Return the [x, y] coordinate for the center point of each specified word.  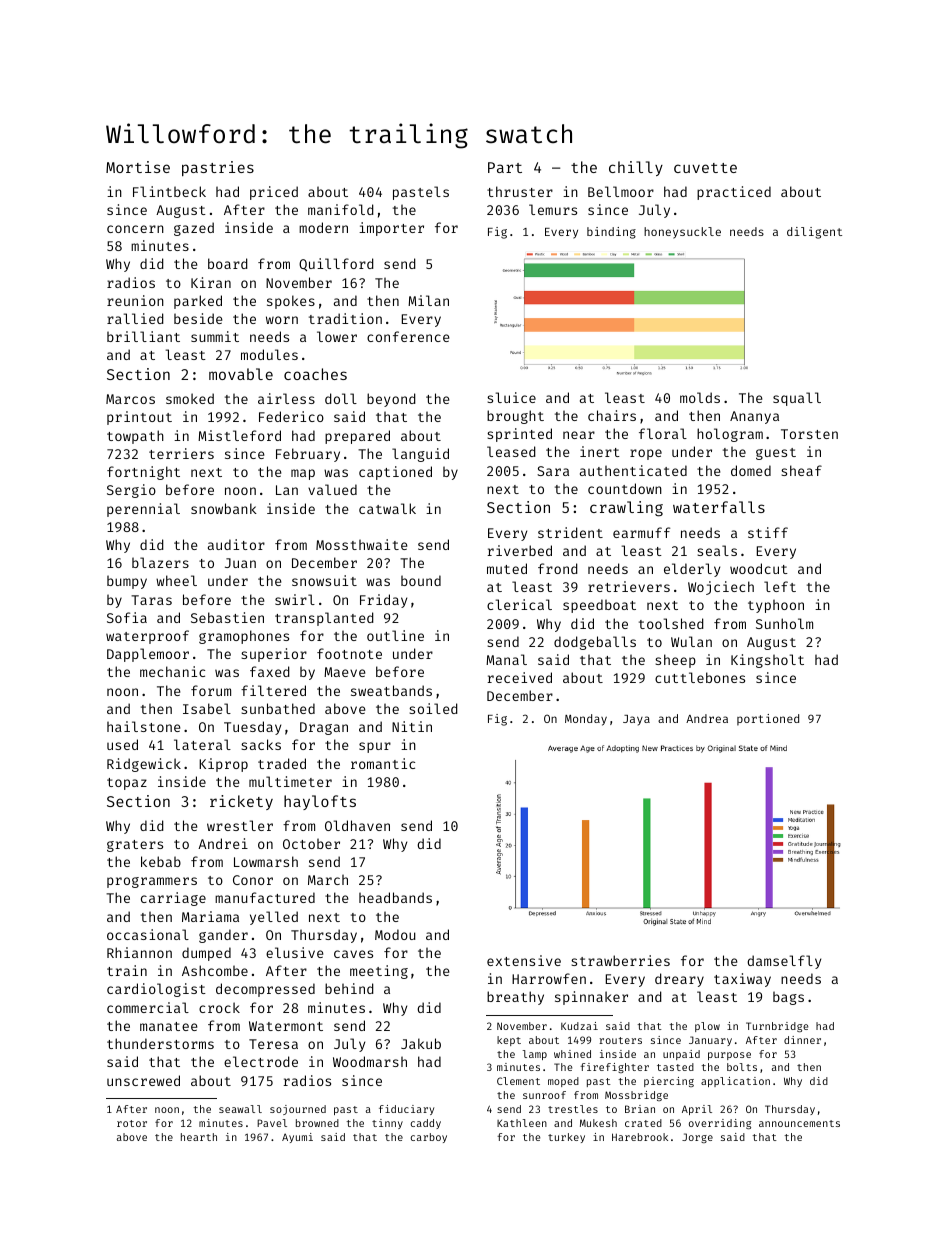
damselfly [784, 962]
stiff [768, 532]
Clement [518, 1081]
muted [507, 568]
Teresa [273, 1044]
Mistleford [239, 435]
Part [505, 167]
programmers [152, 882]
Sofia [127, 617]
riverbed [519, 550]
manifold [341, 209]
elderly [692, 570]
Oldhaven [357, 825]
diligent [814, 233]
